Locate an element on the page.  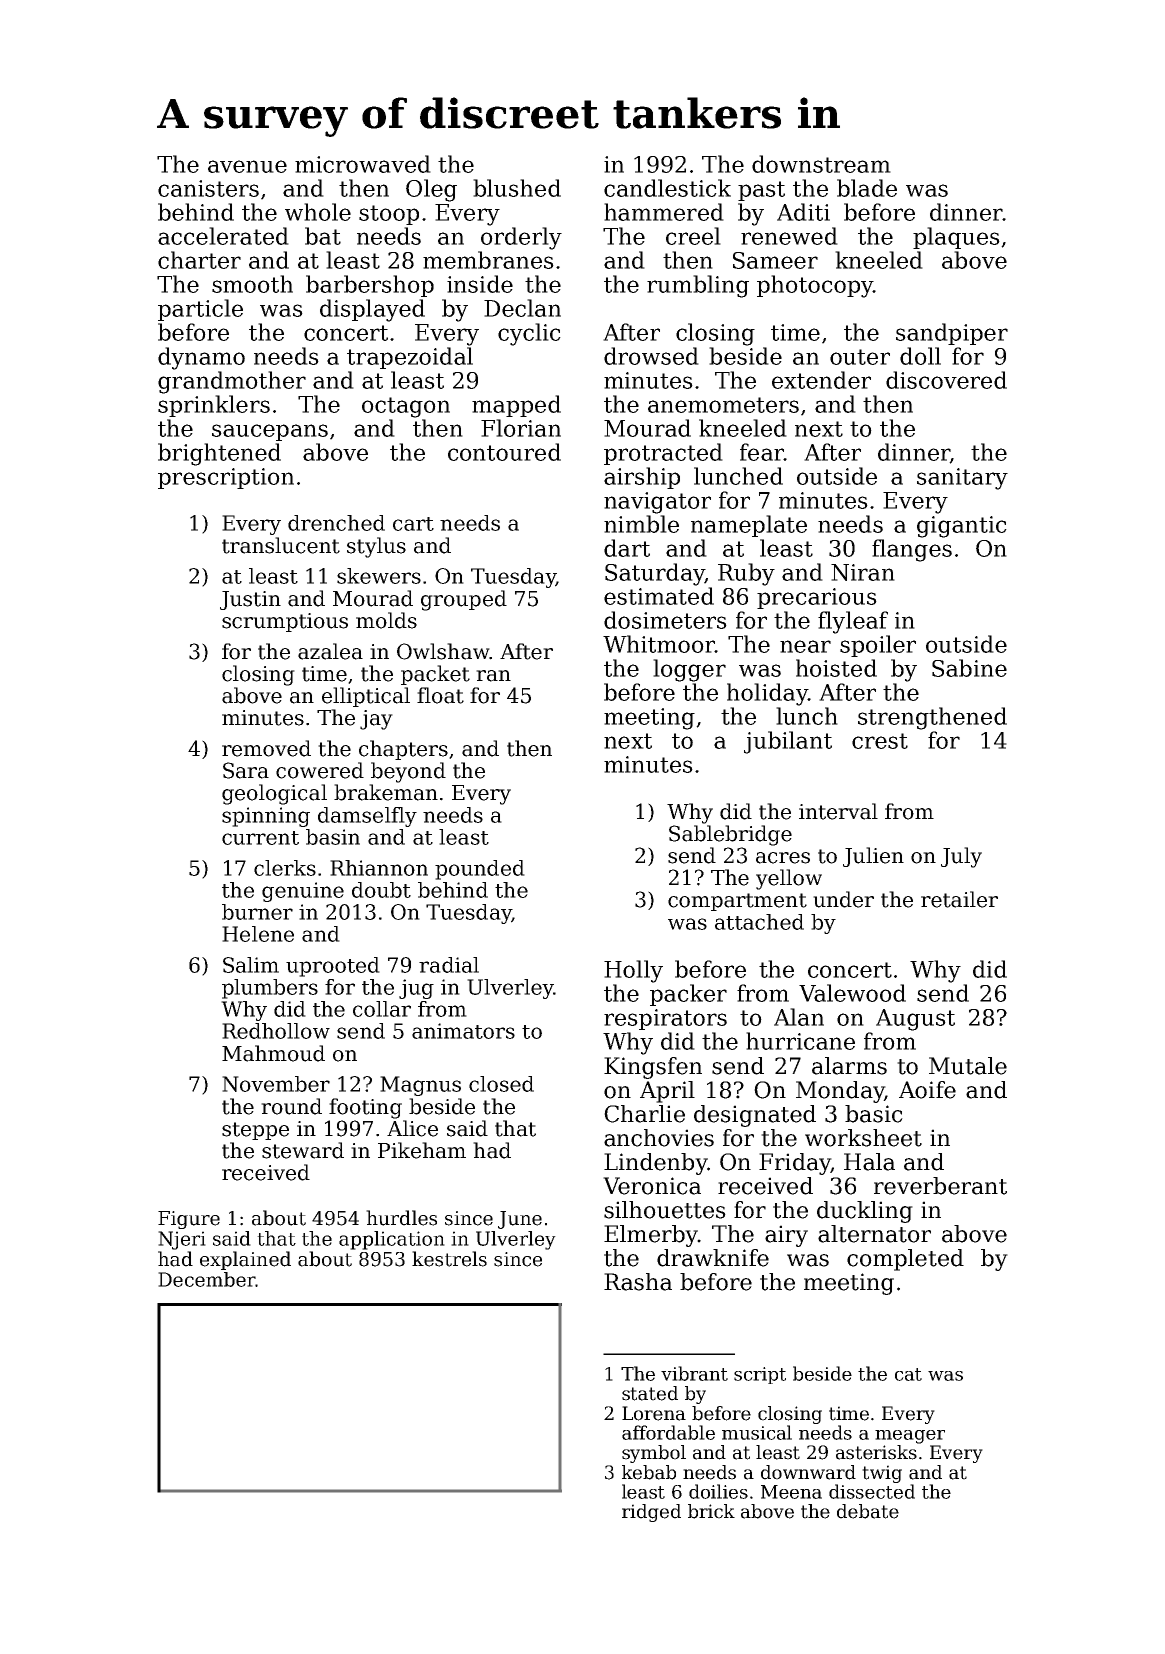
near is located at coordinates (805, 646).
